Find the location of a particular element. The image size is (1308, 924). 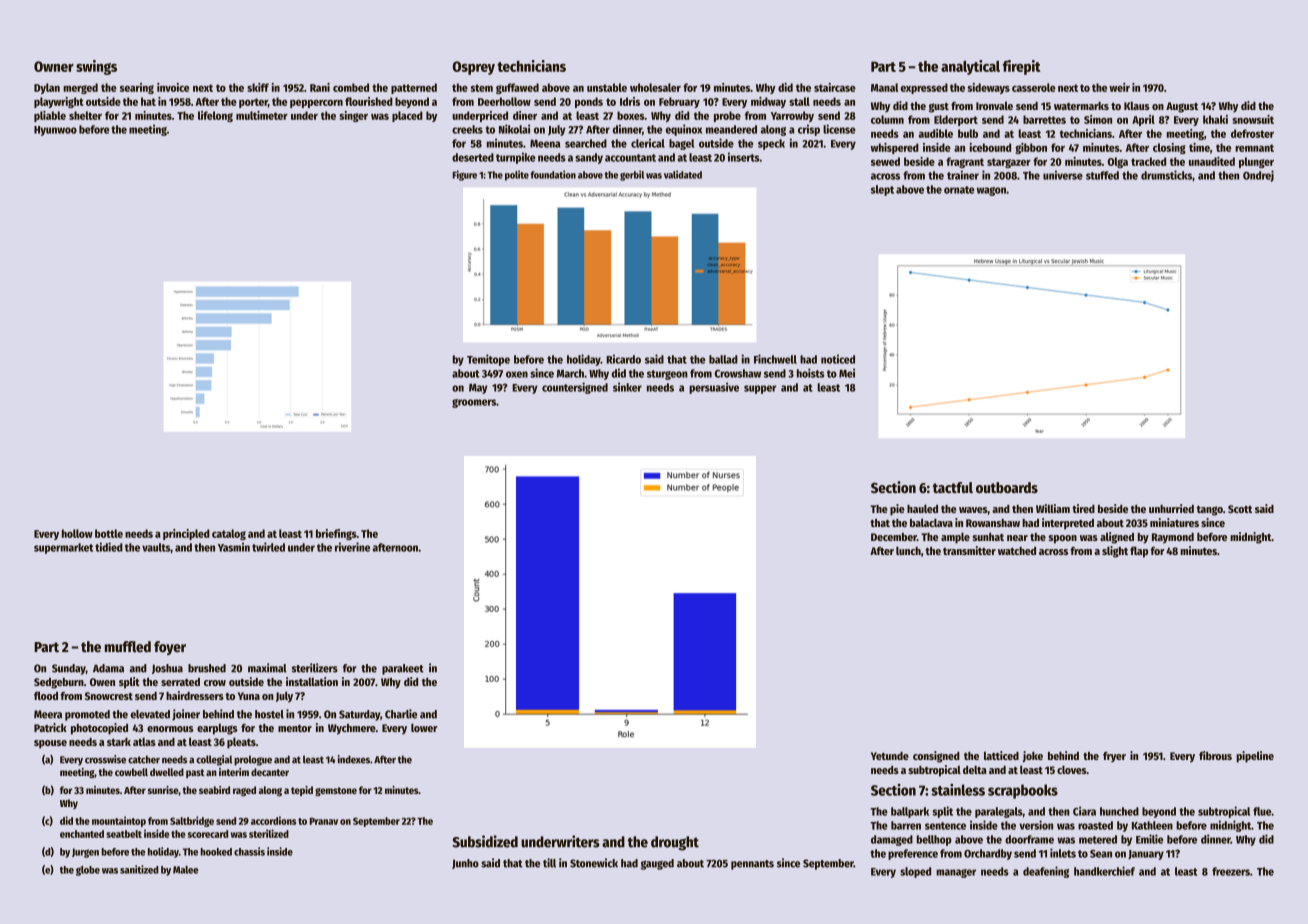

groomers is located at coordinates (474, 403).
